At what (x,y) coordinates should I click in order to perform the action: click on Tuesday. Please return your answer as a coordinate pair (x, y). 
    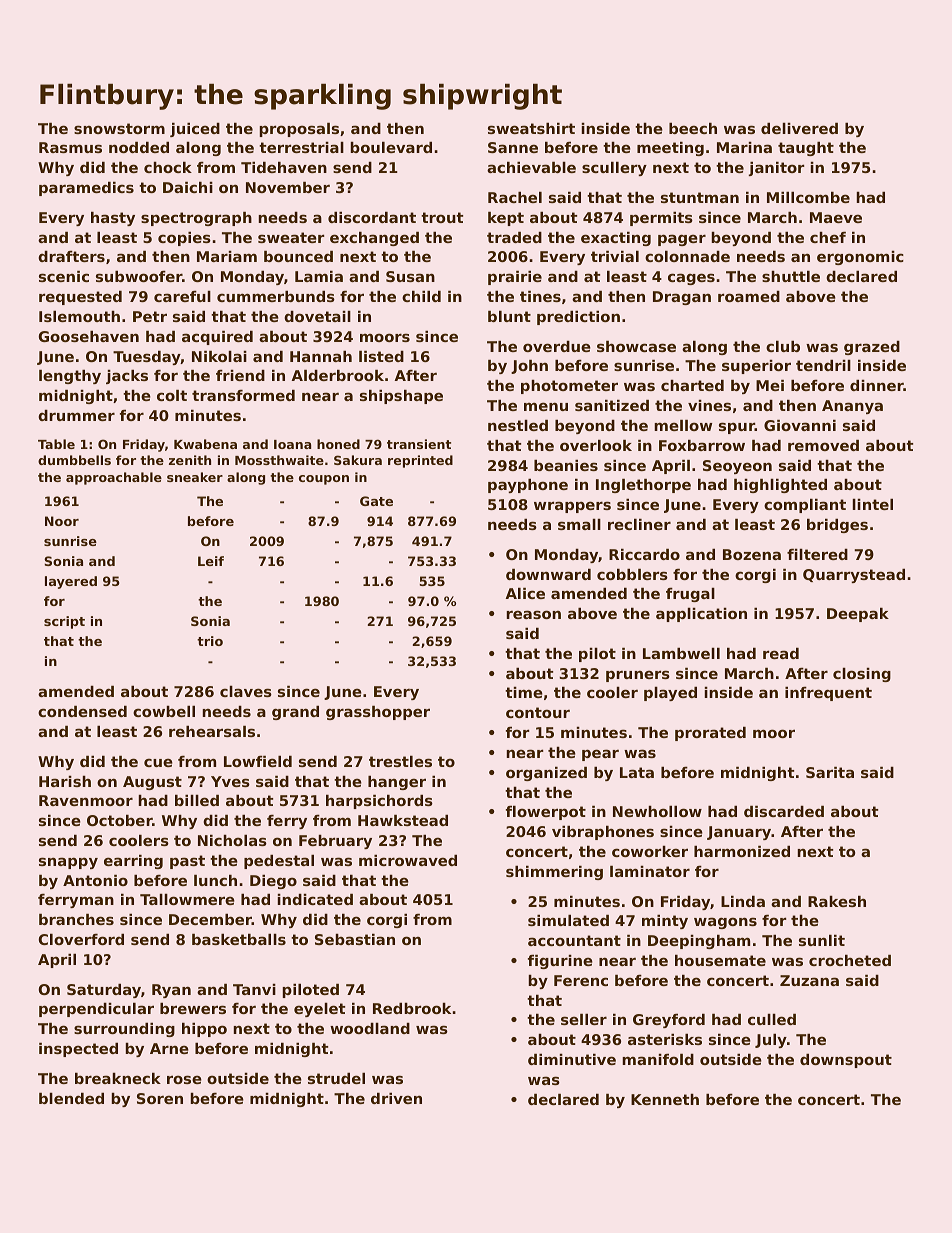
    Looking at the image, I should click on (147, 358).
